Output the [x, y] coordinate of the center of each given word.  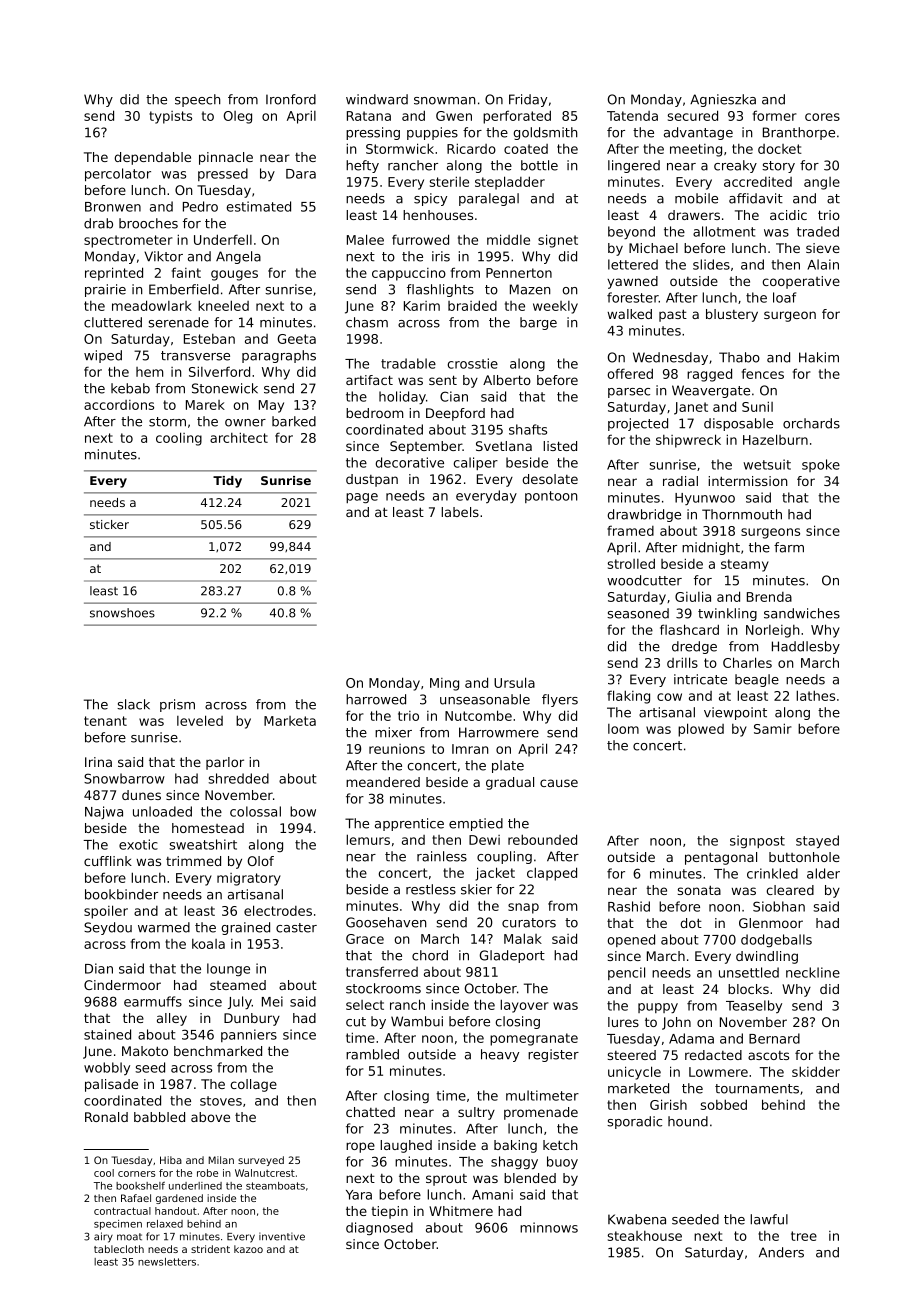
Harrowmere [499, 732]
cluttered [113, 322]
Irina [98, 762]
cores [822, 117]
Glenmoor [771, 923]
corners [136, 1174]
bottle [539, 165]
